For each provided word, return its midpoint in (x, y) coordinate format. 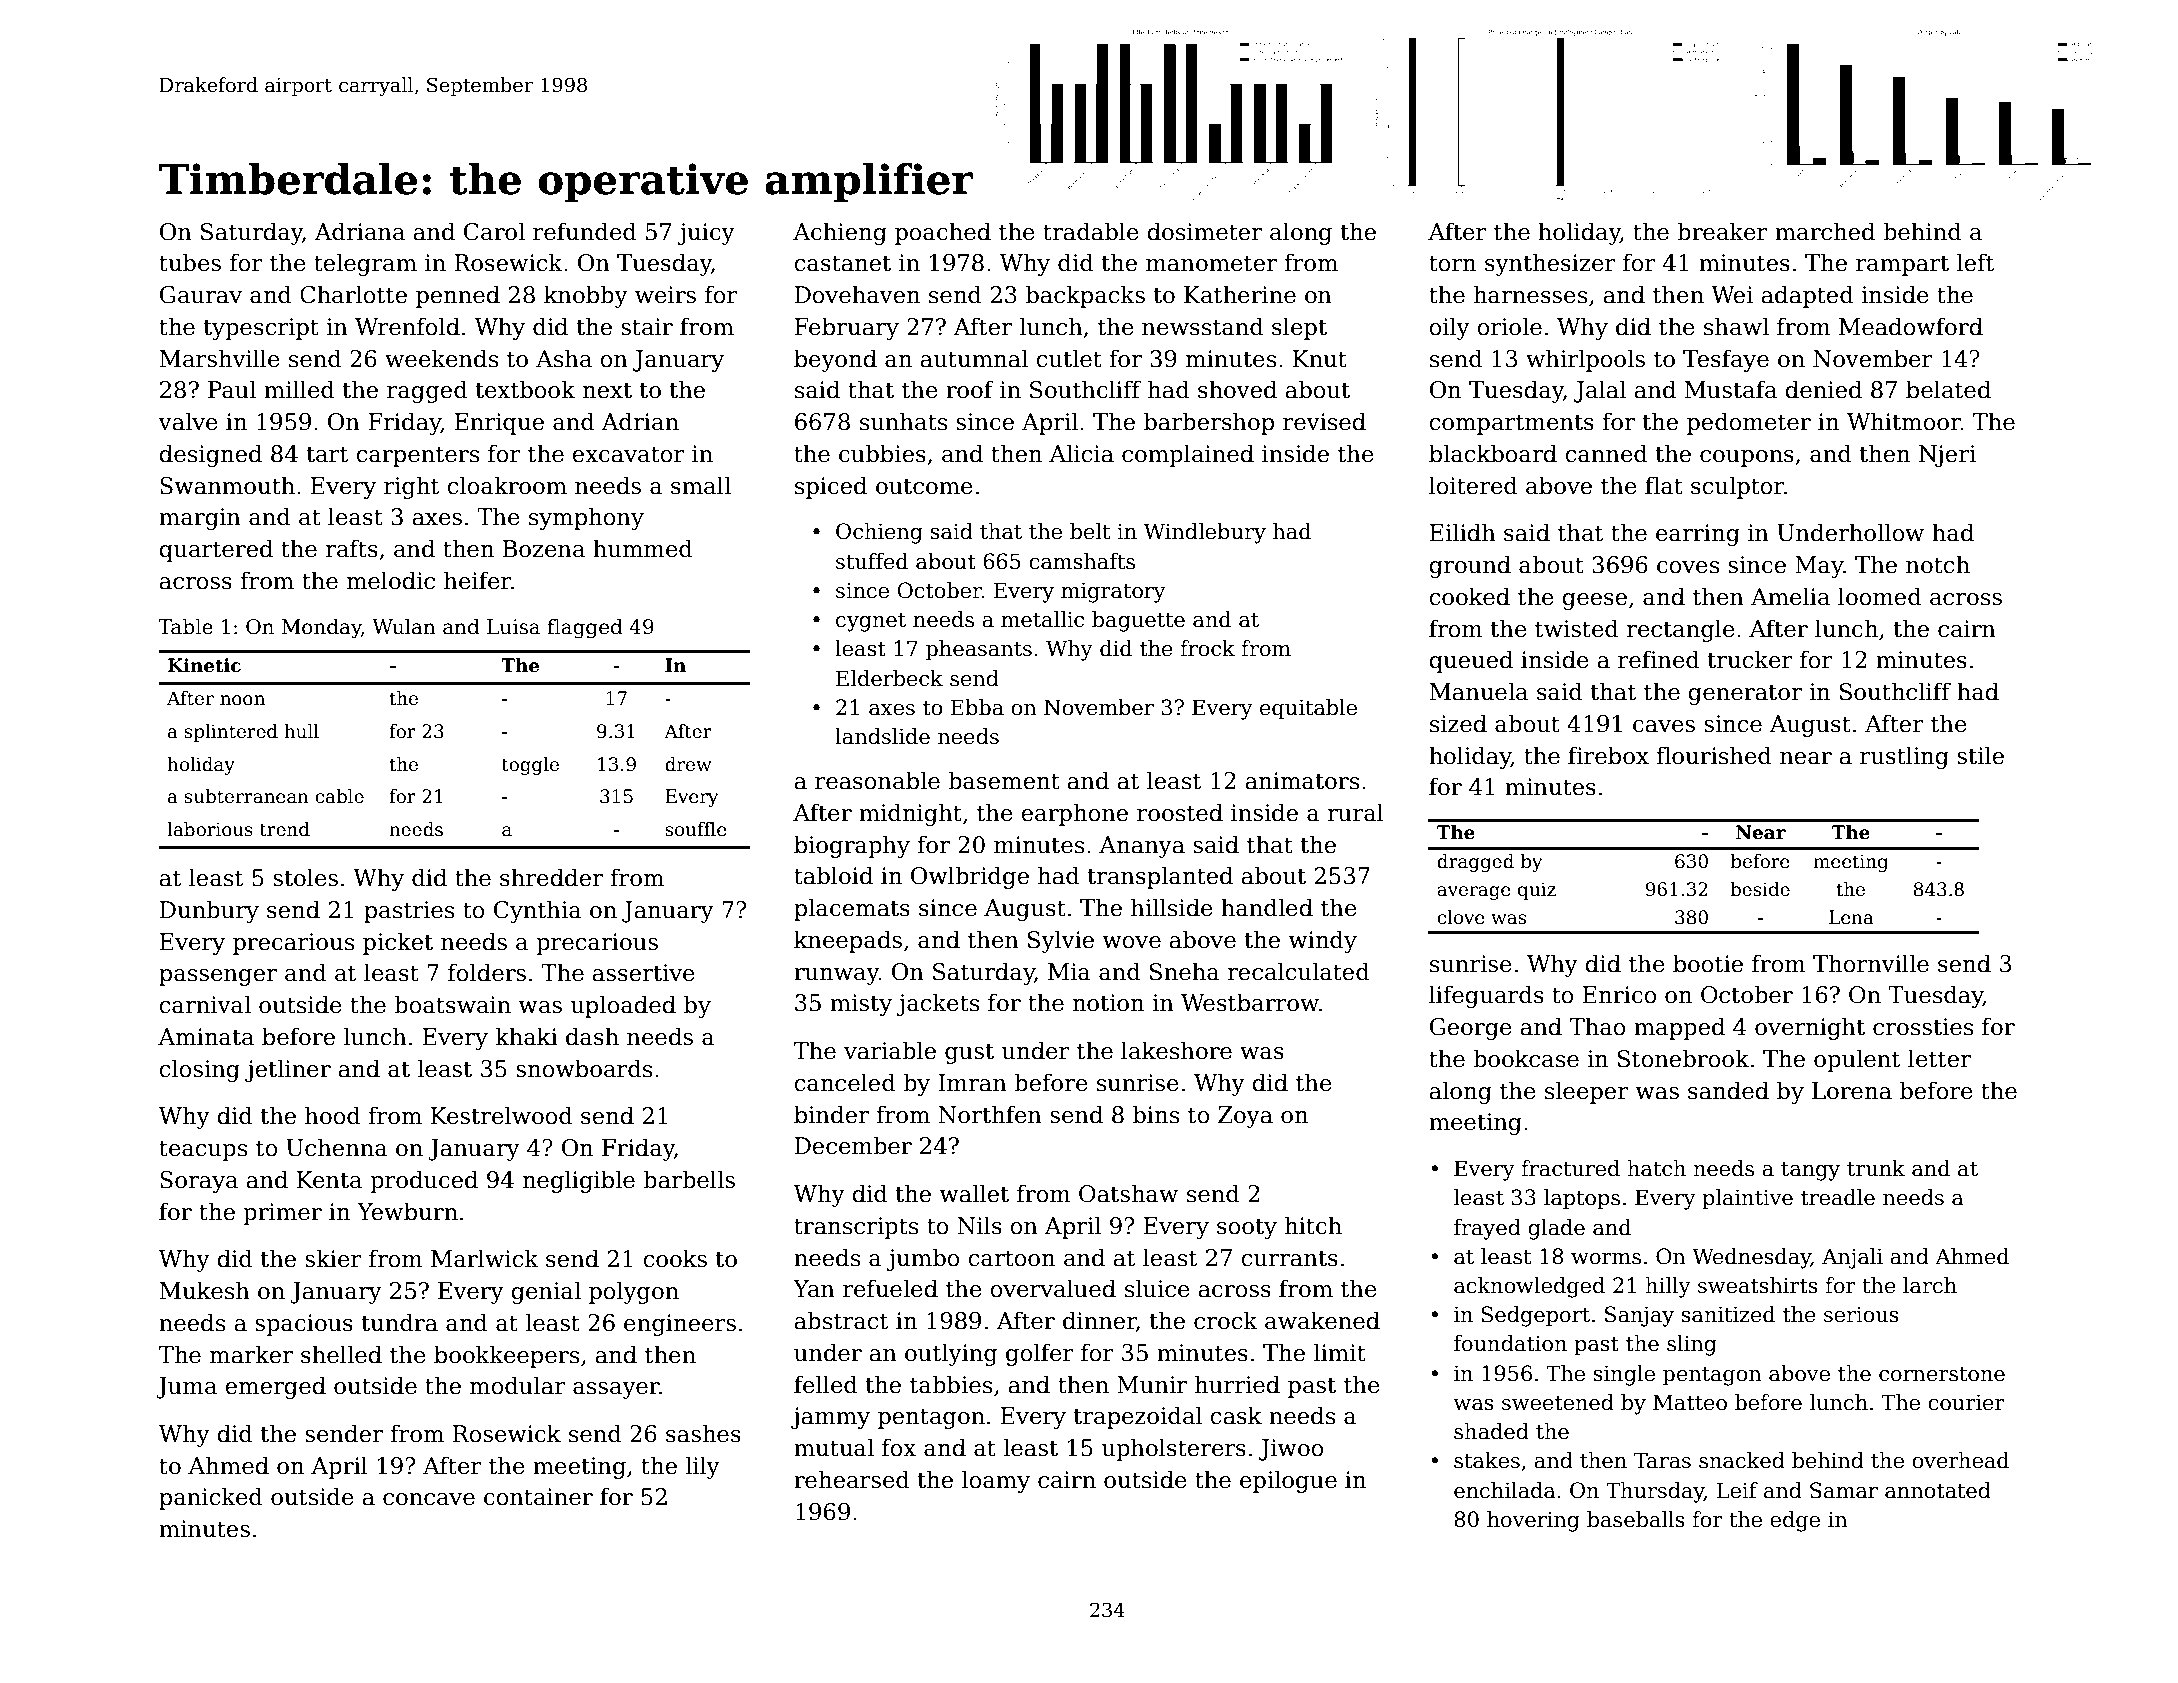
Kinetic (204, 665)
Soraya (199, 1182)
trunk (1876, 1168)
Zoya (1245, 1117)
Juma (186, 1388)
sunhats (903, 421)
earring (1698, 535)
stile (1980, 755)
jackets (937, 1004)
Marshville (220, 358)
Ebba (977, 707)
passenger (218, 977)
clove (1461, 917)
